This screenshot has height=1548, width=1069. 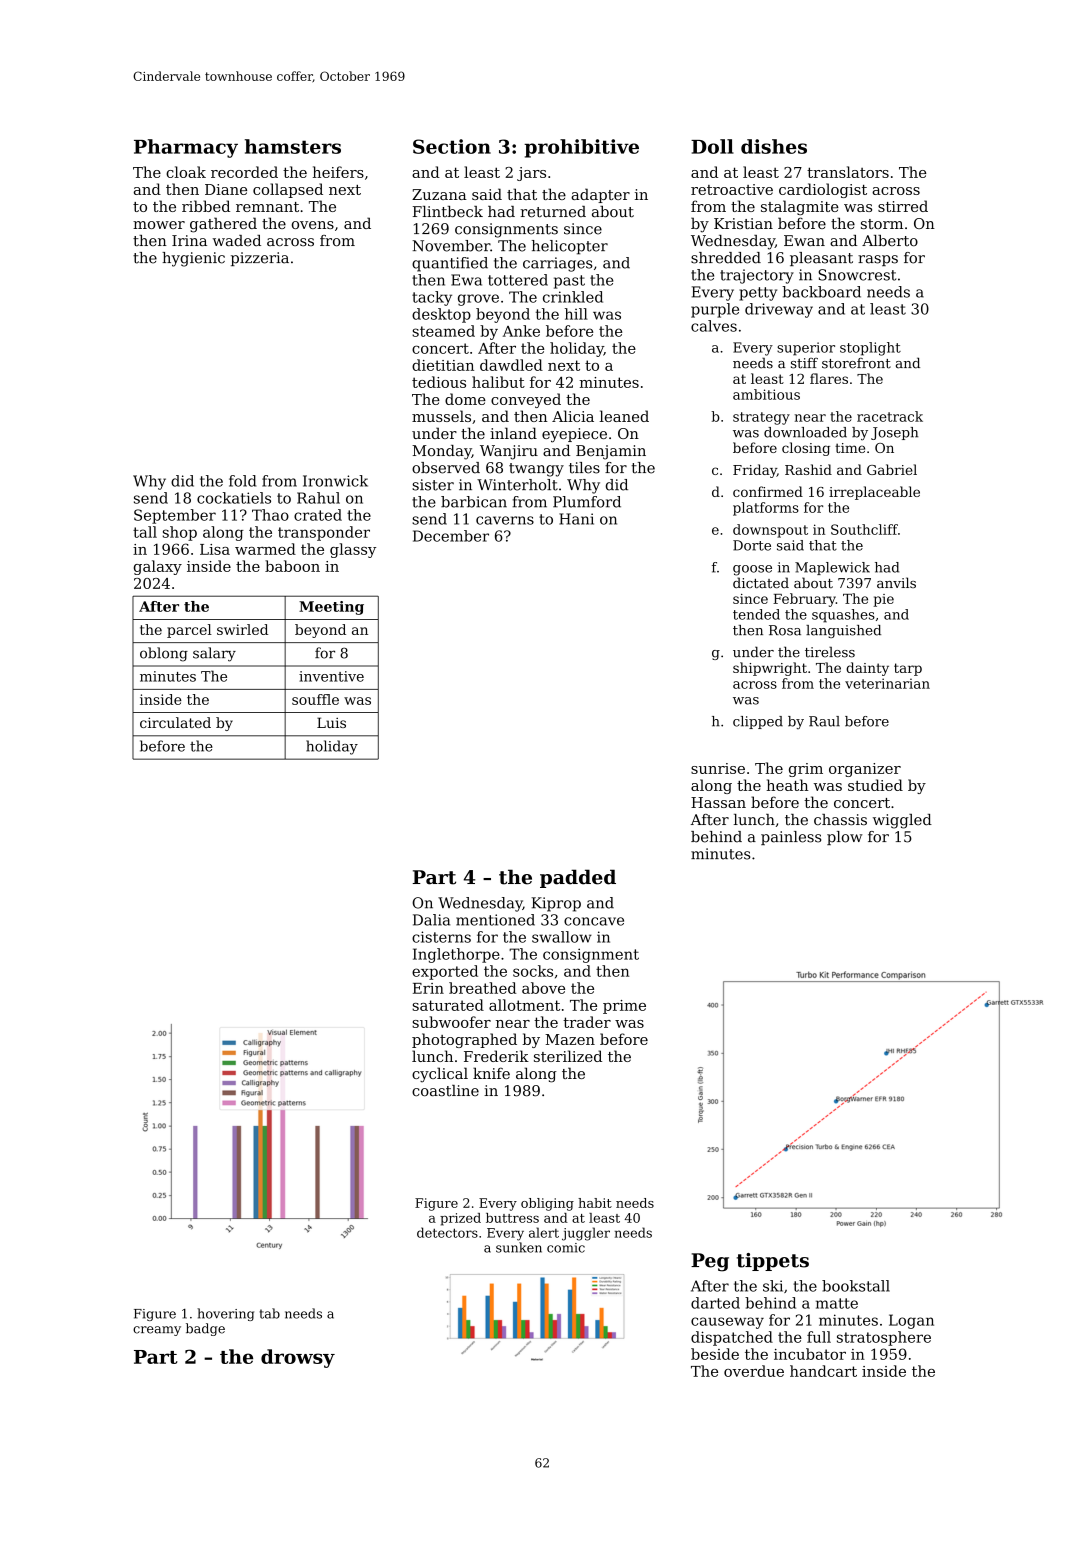 What do you see at coordinates (624, 1007) in the screenshot?
I see `prime` at bounding box center [624, 1007].
